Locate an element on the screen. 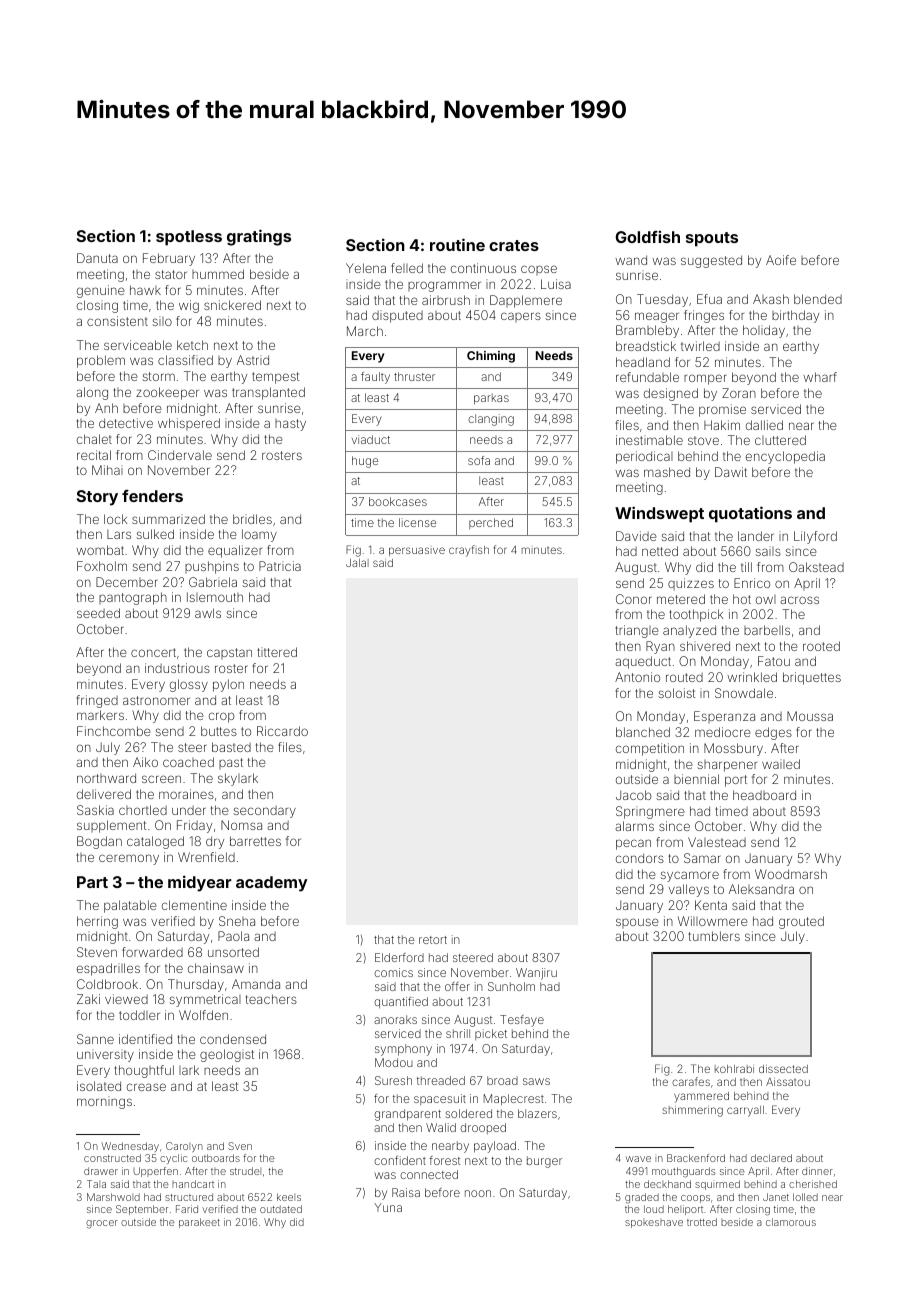 The height and width of the screenshot is (1308, 924). Story is located at coordinates (97, 498).
